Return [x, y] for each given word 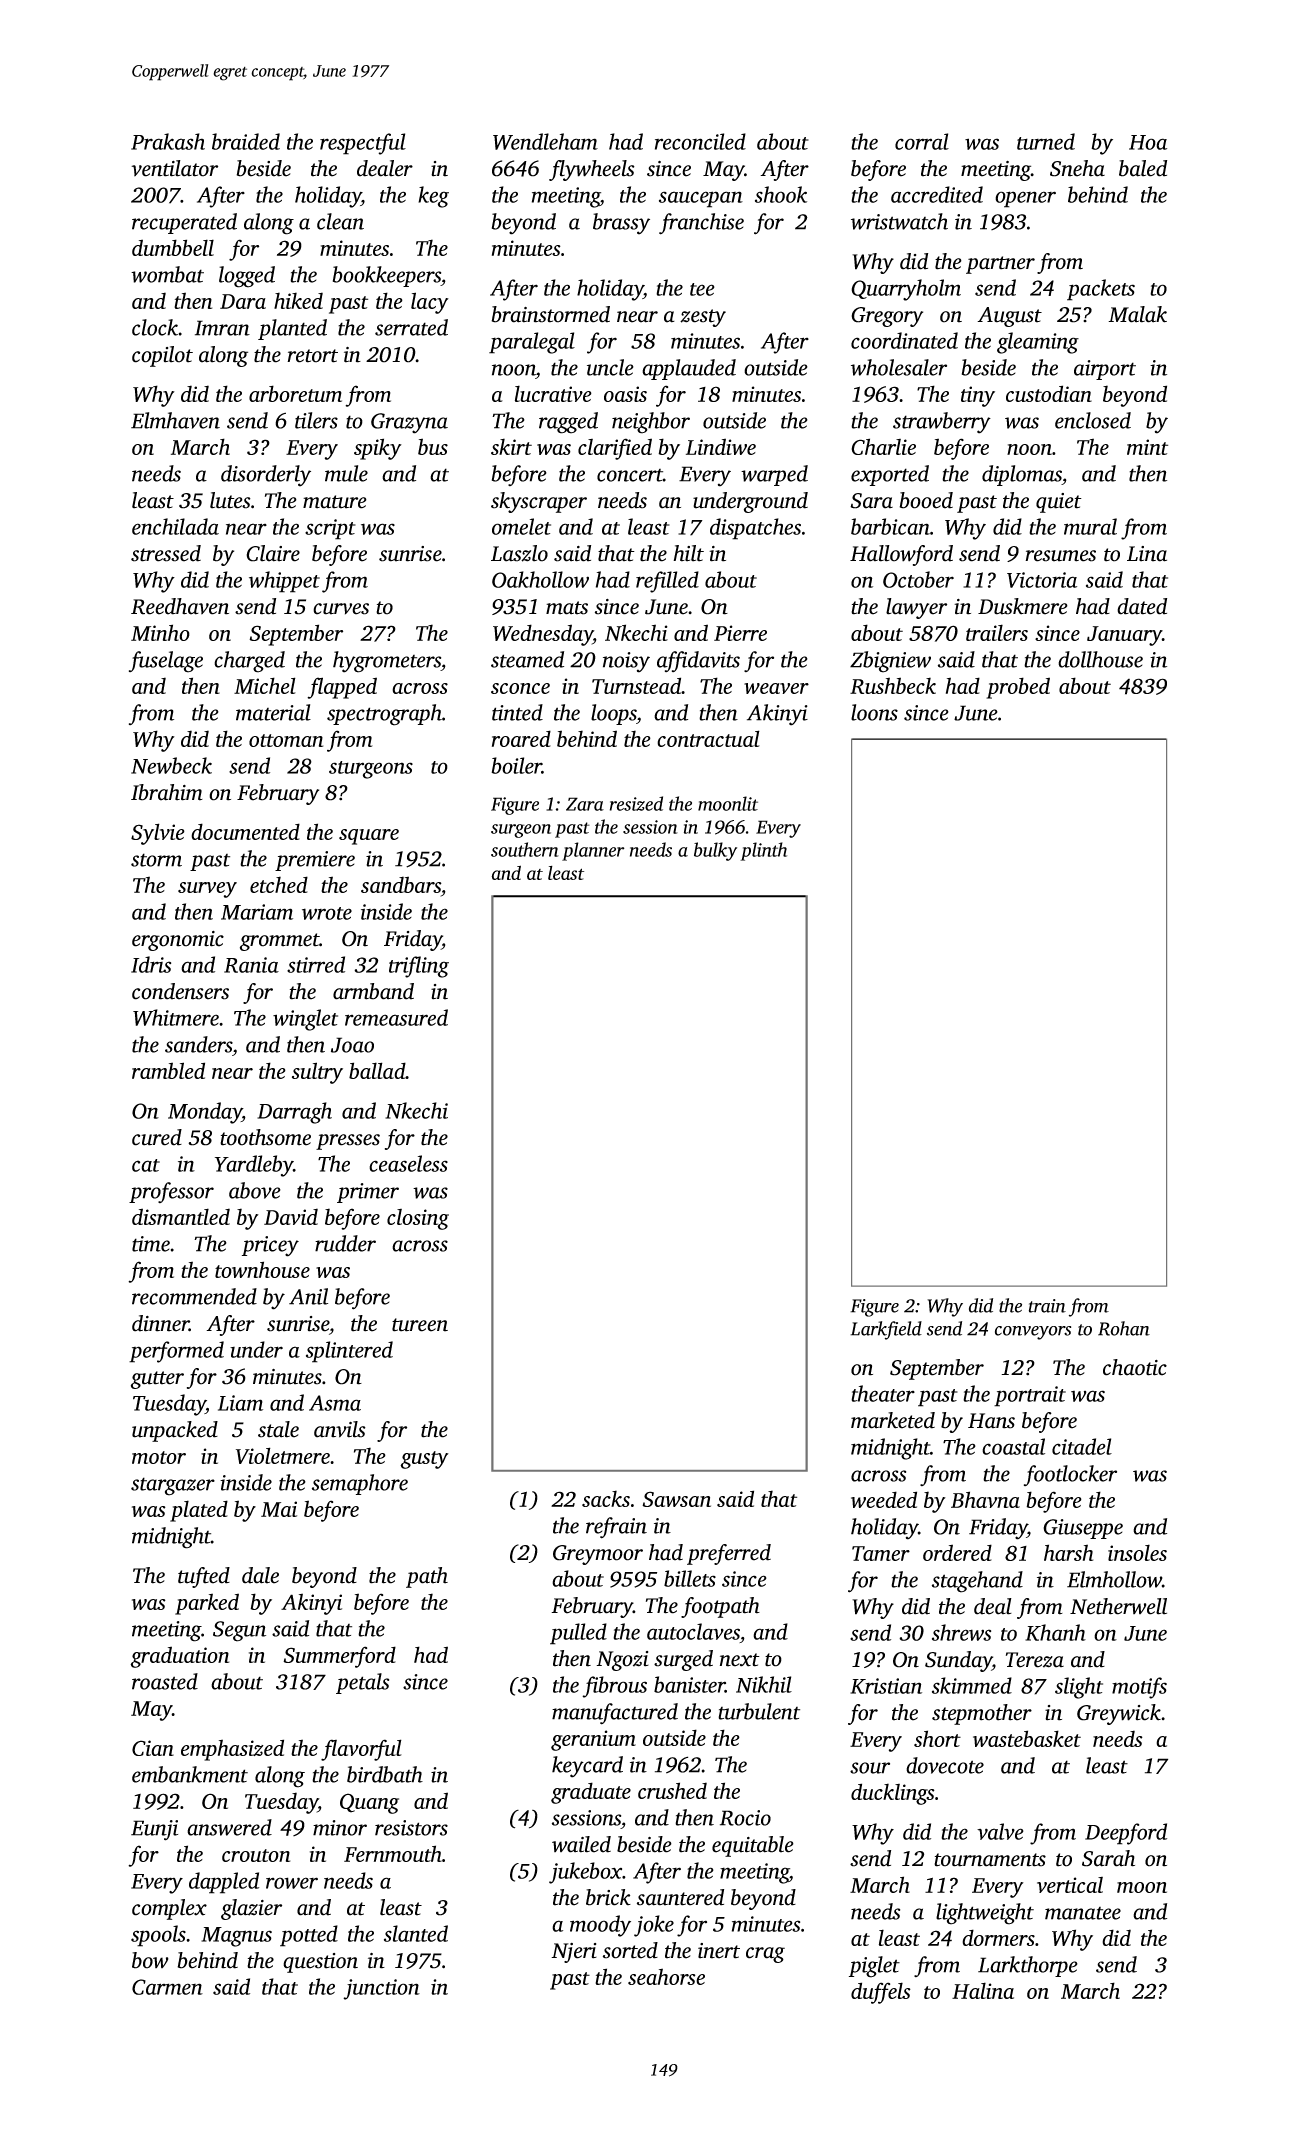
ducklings [893, 1794]
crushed [672, 1790]
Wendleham [545, 141]
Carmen [167, 1987]
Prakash [168, 141]
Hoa [1148, 142]
